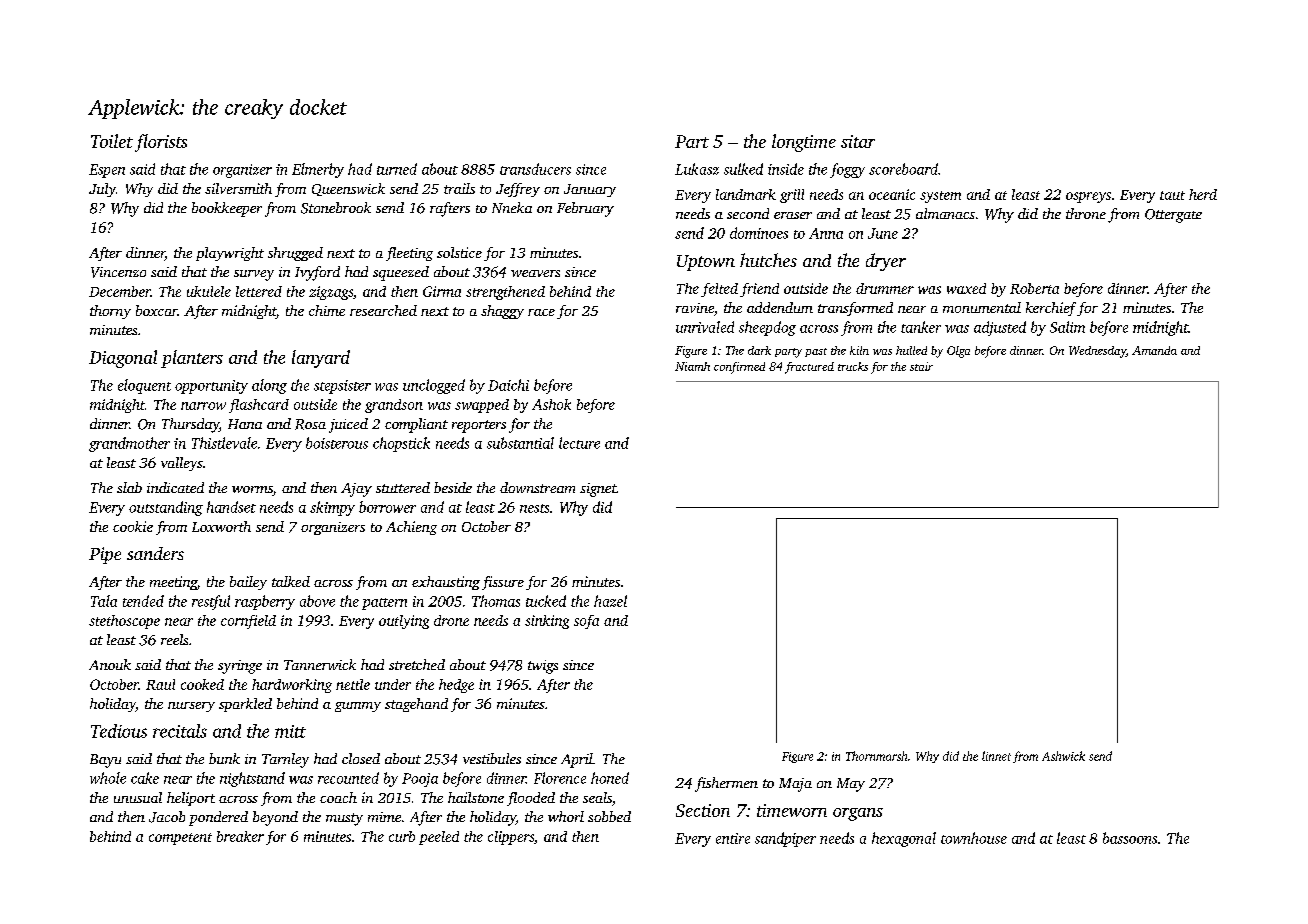  I want to click on juiced, so click(348, 425).
